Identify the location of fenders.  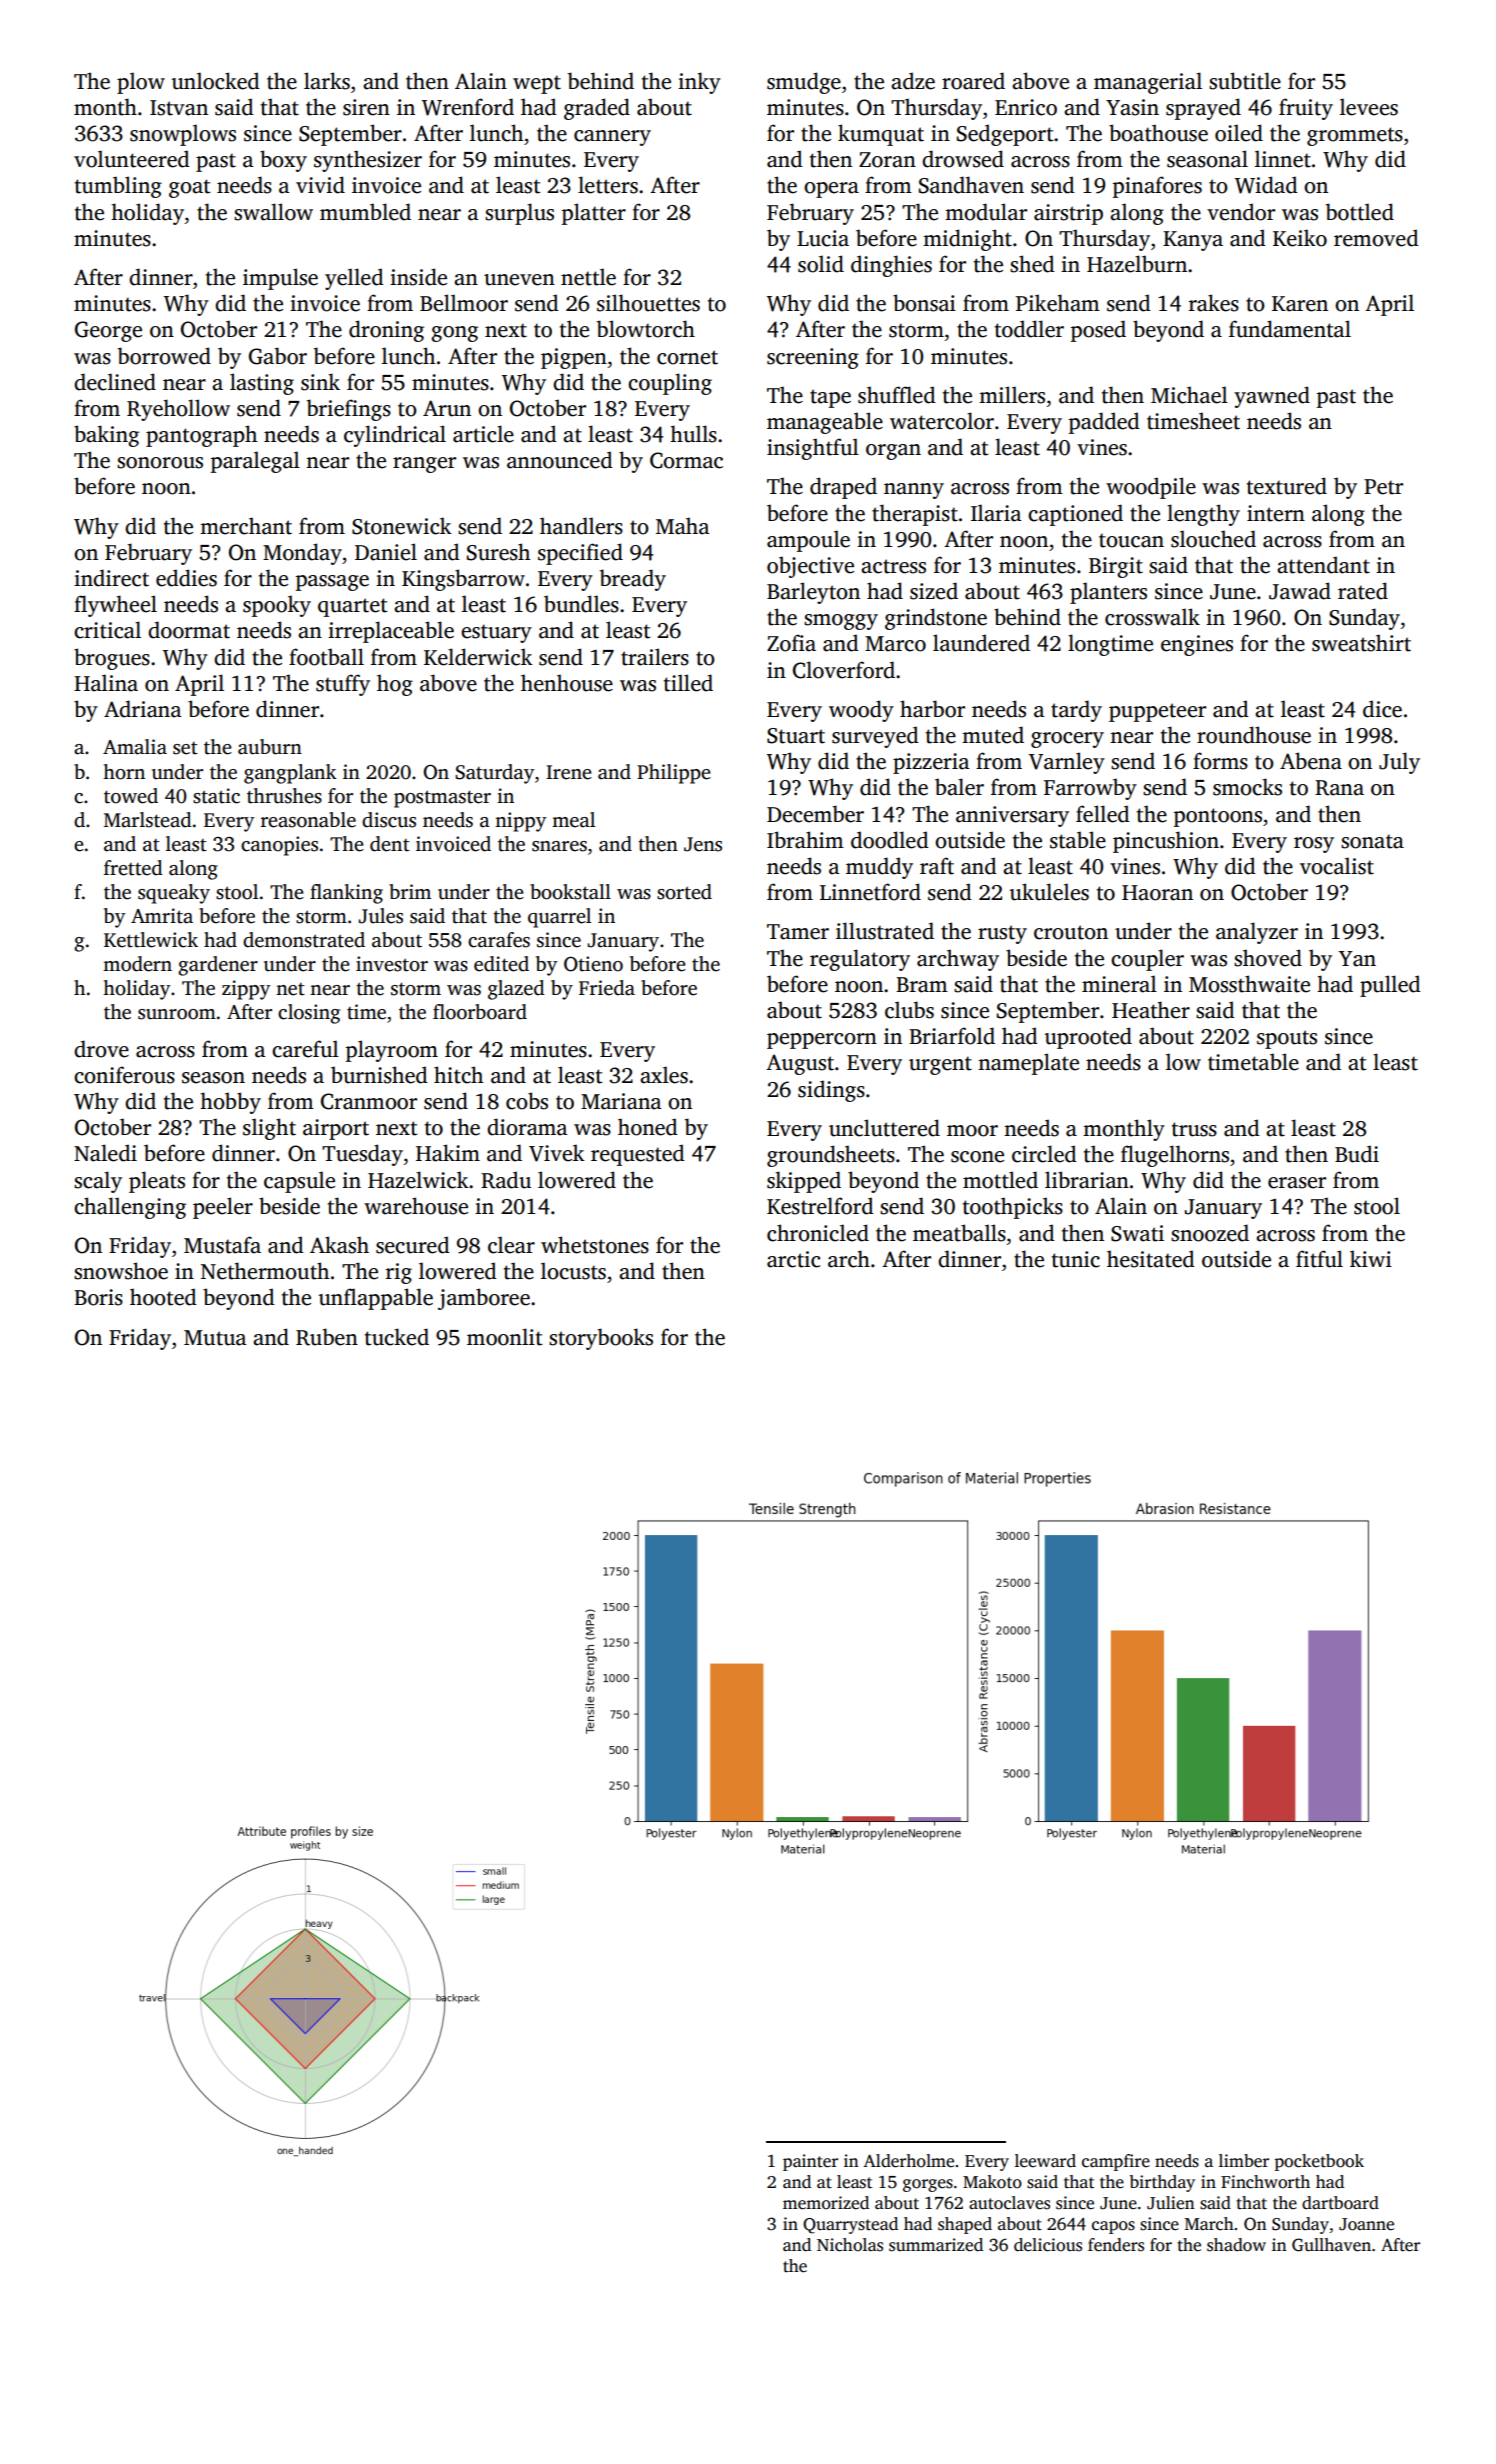
(1116, 2245).
